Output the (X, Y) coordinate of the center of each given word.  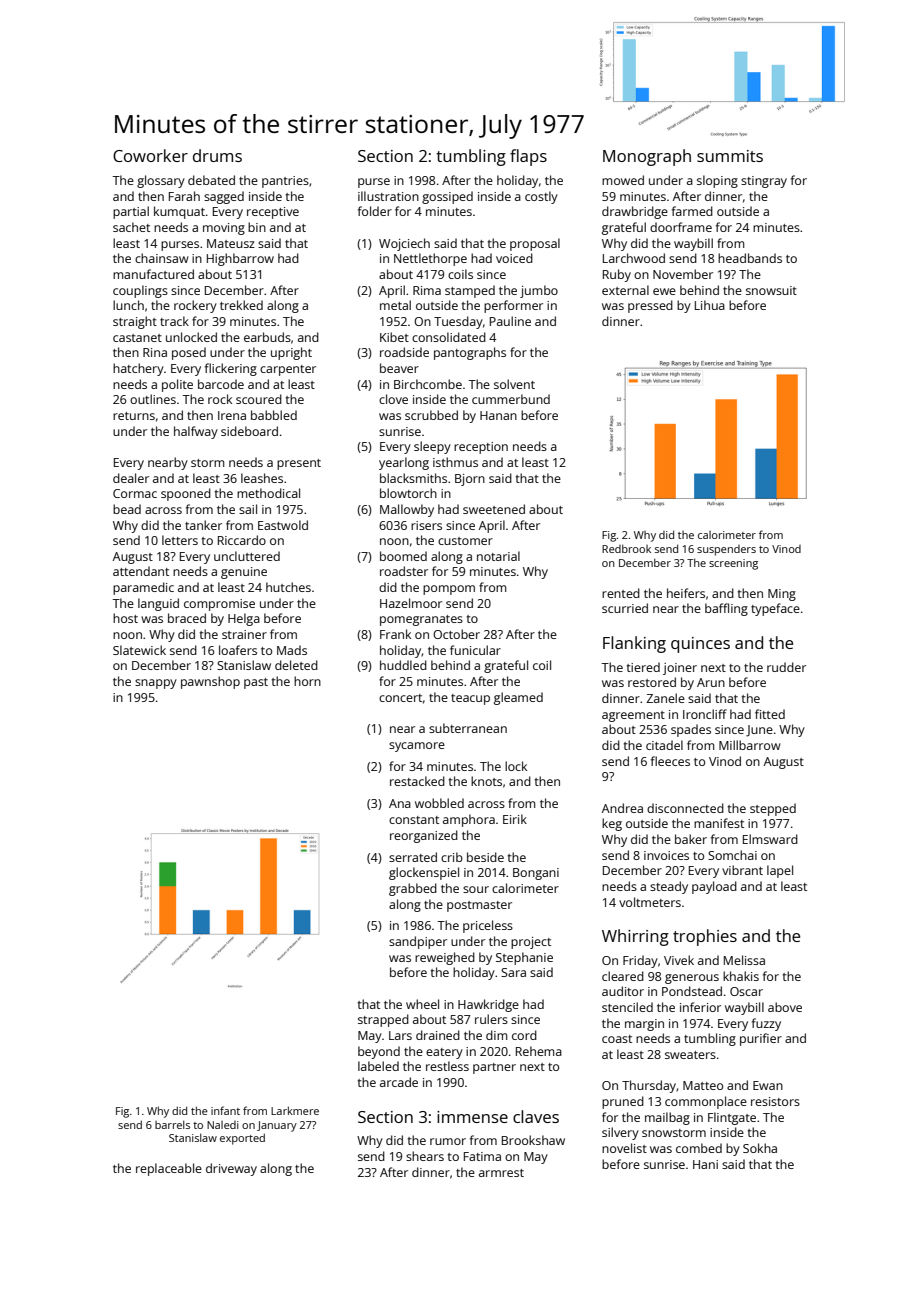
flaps (528, 157)
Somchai (732, 855)
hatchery (138, 369)
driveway (231, 1169)
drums (217, 155)
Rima (427, 290)
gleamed (518, 698)
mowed (623, 180)
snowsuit (771, 290)
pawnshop (210, 682)
